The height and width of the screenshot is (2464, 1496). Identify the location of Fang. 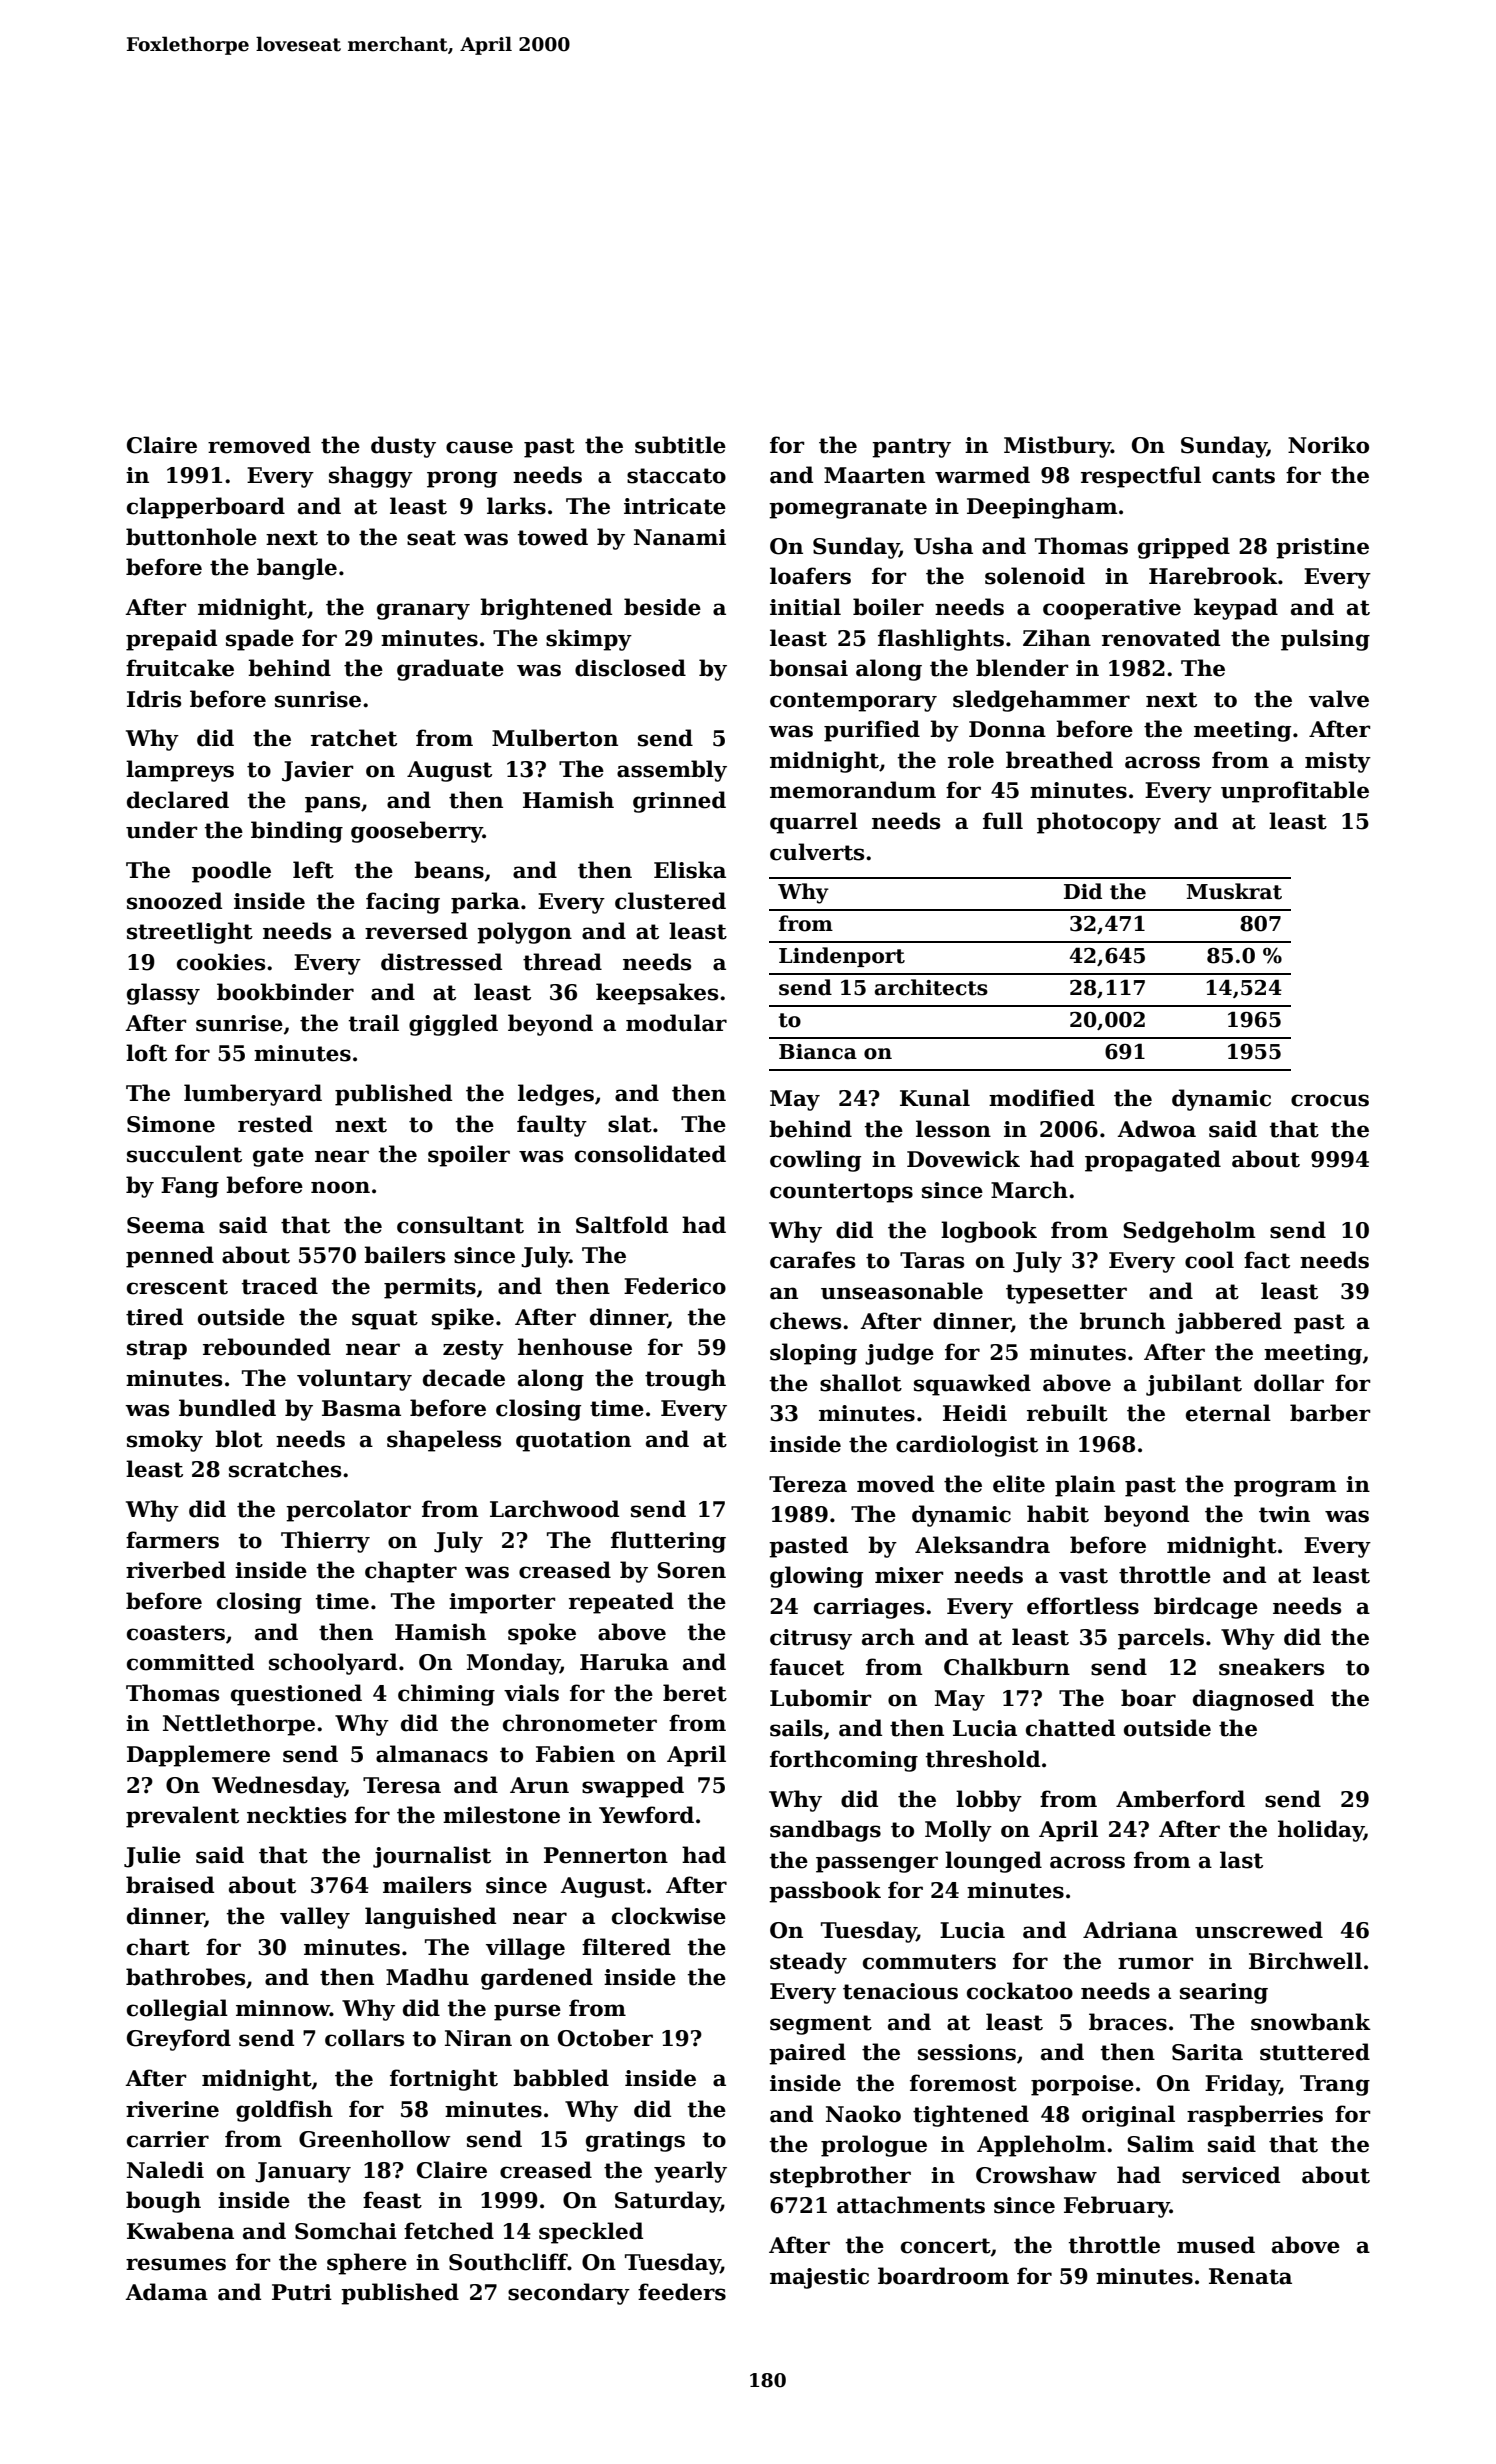
(190, 1187).
